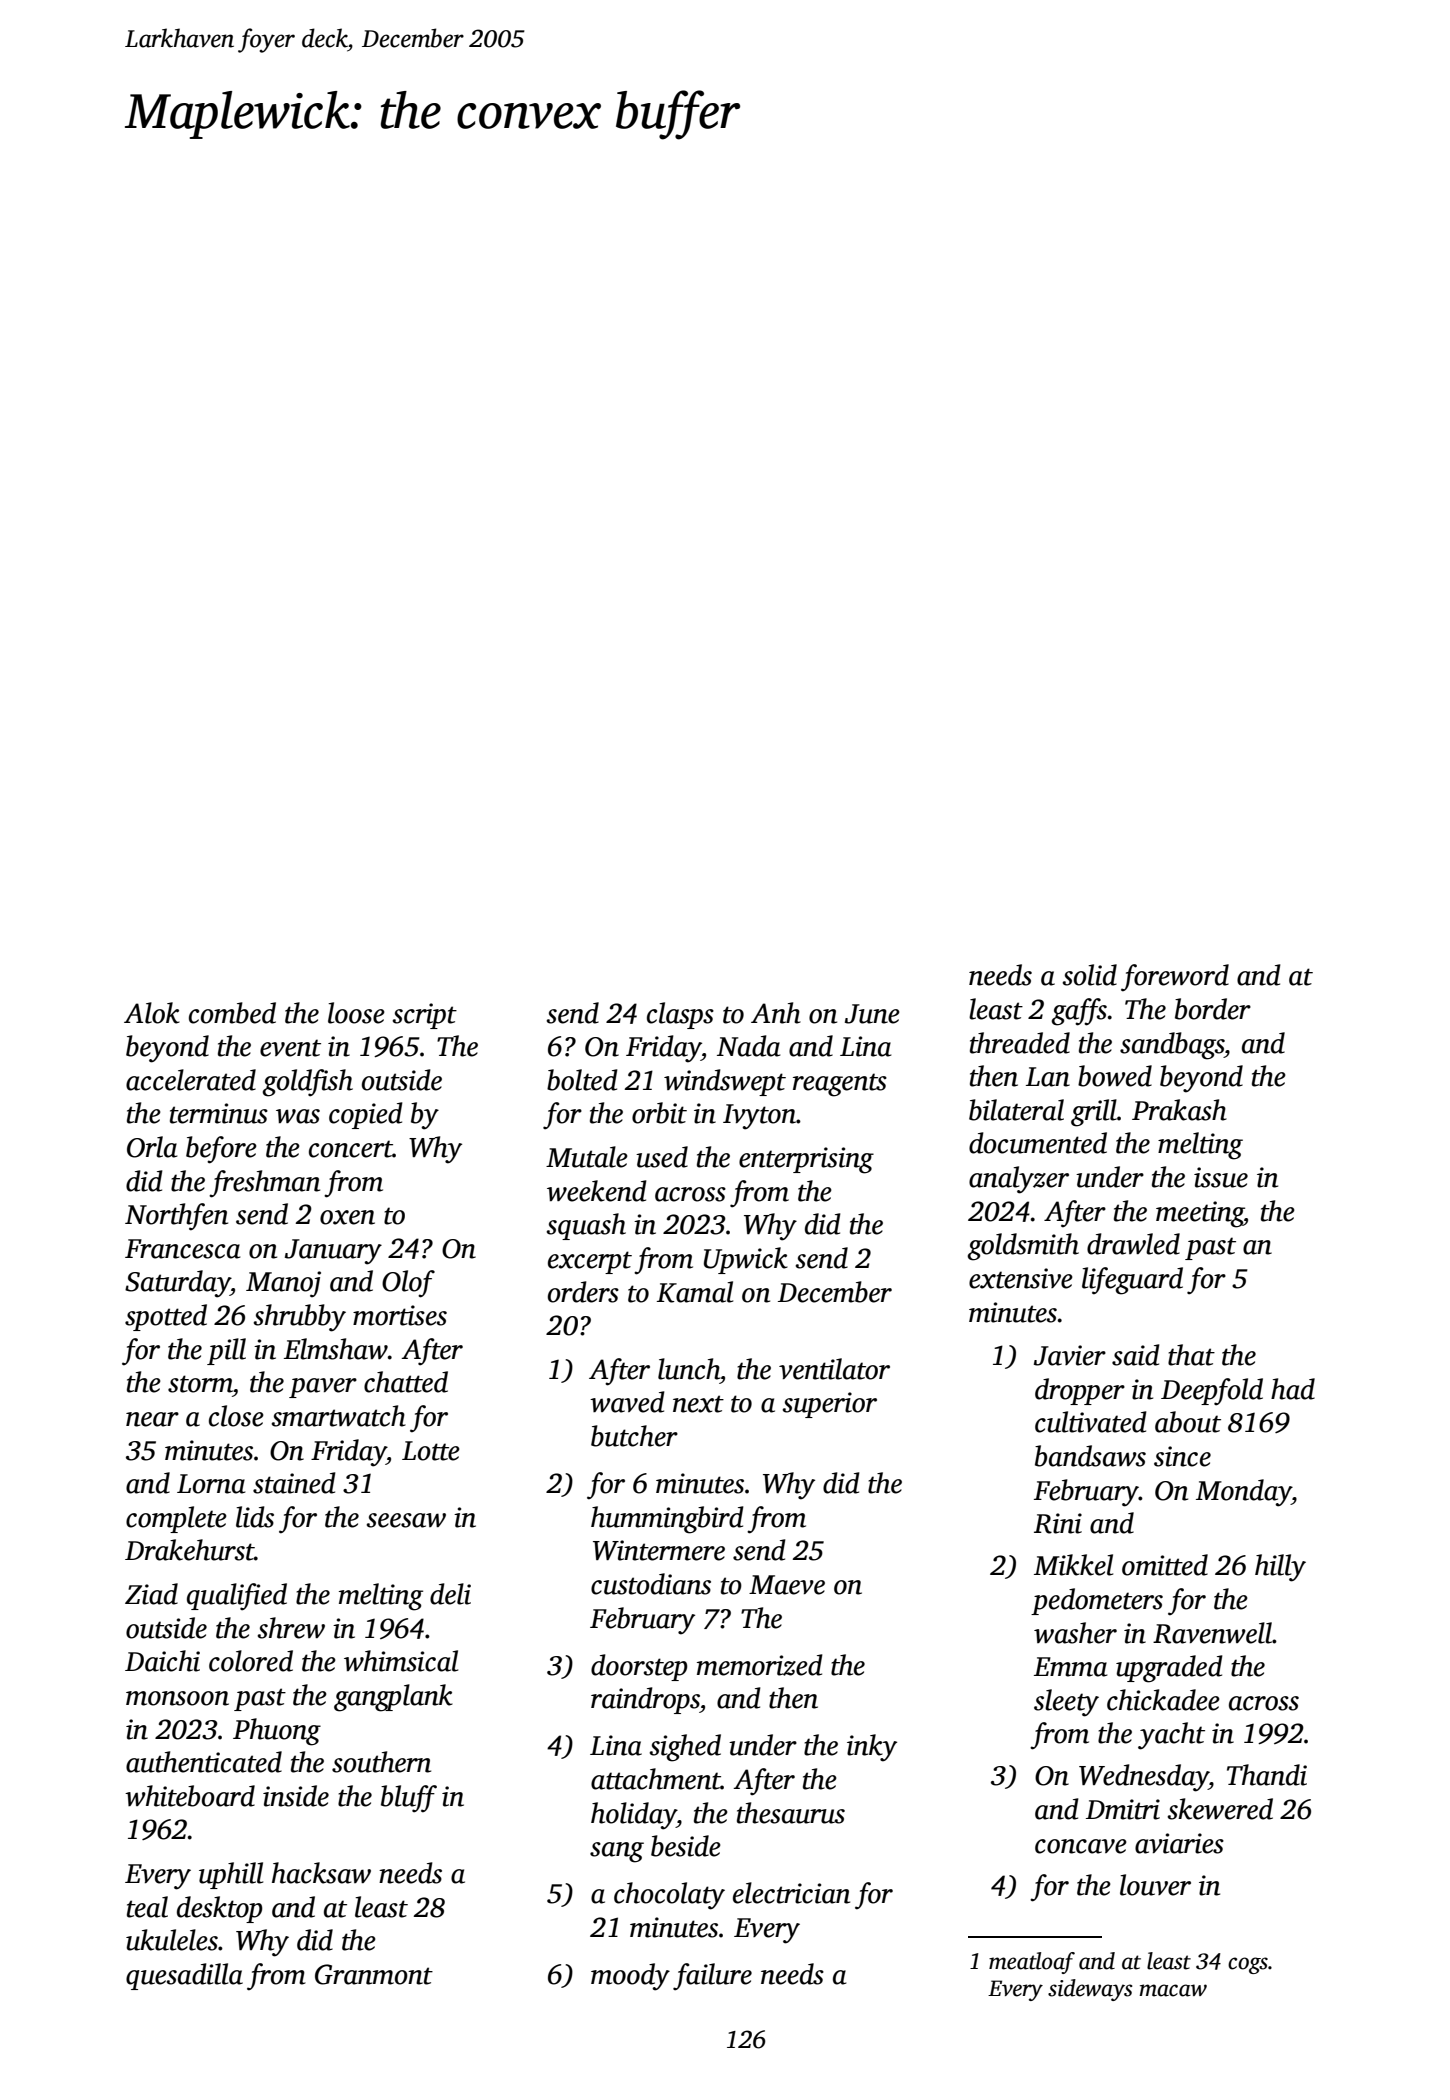 This screenshot has height=2100, width=1450. I want to click on solid, so click(1089, 975).
